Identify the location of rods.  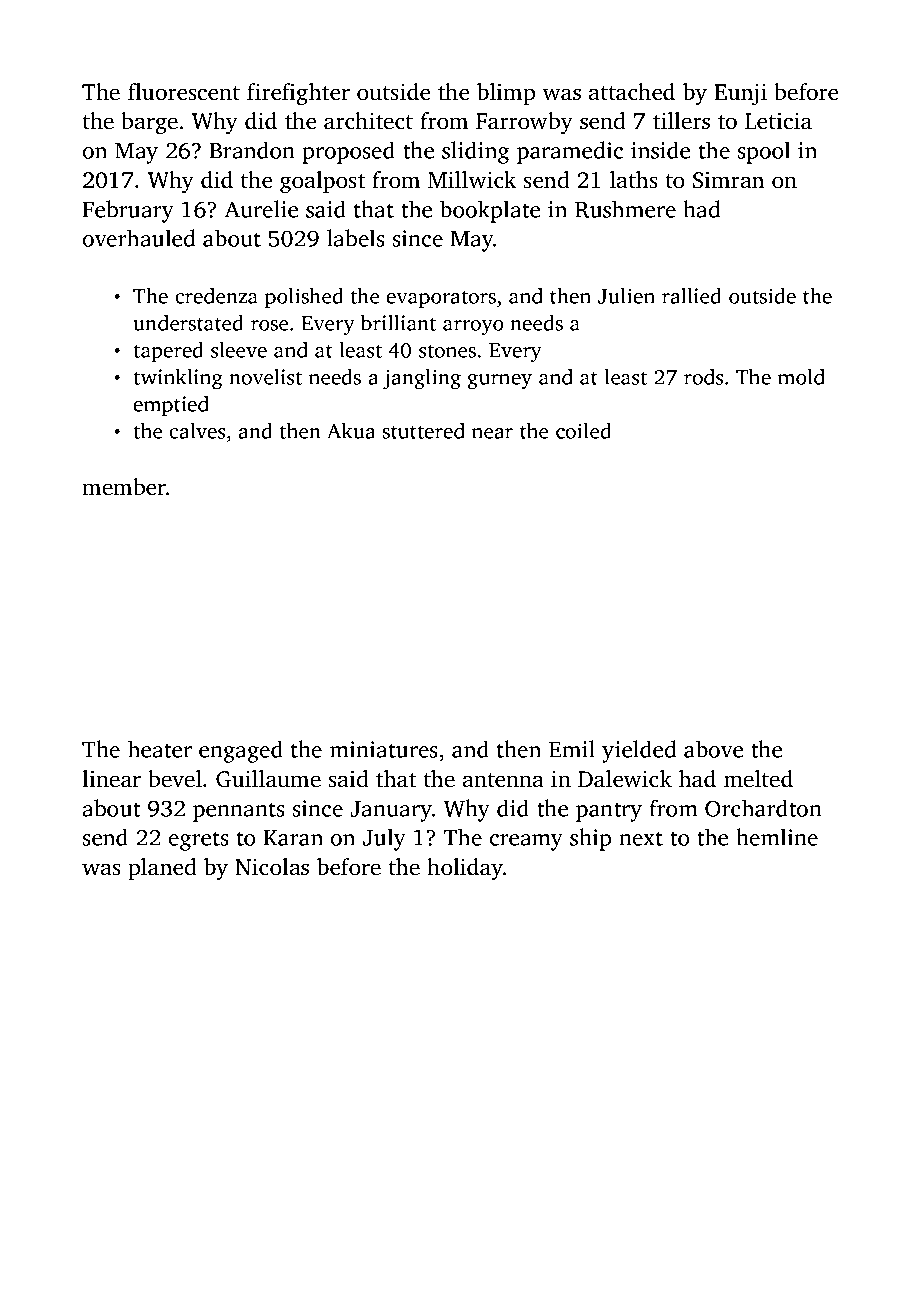
(703, 377).
